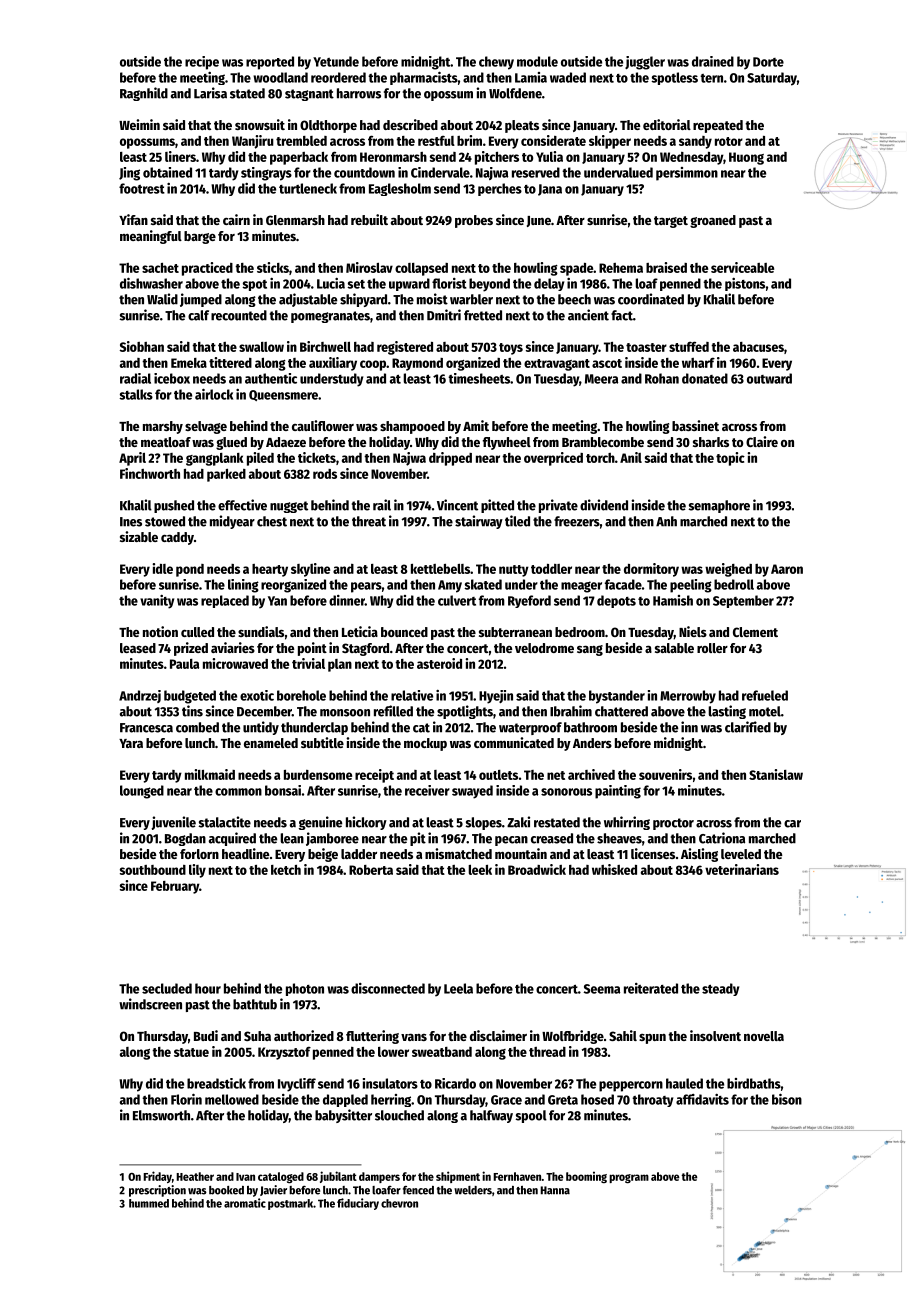  Describe the element at coordinates (245, 1177) in the screenshot. I see `Ivan` at that location.
